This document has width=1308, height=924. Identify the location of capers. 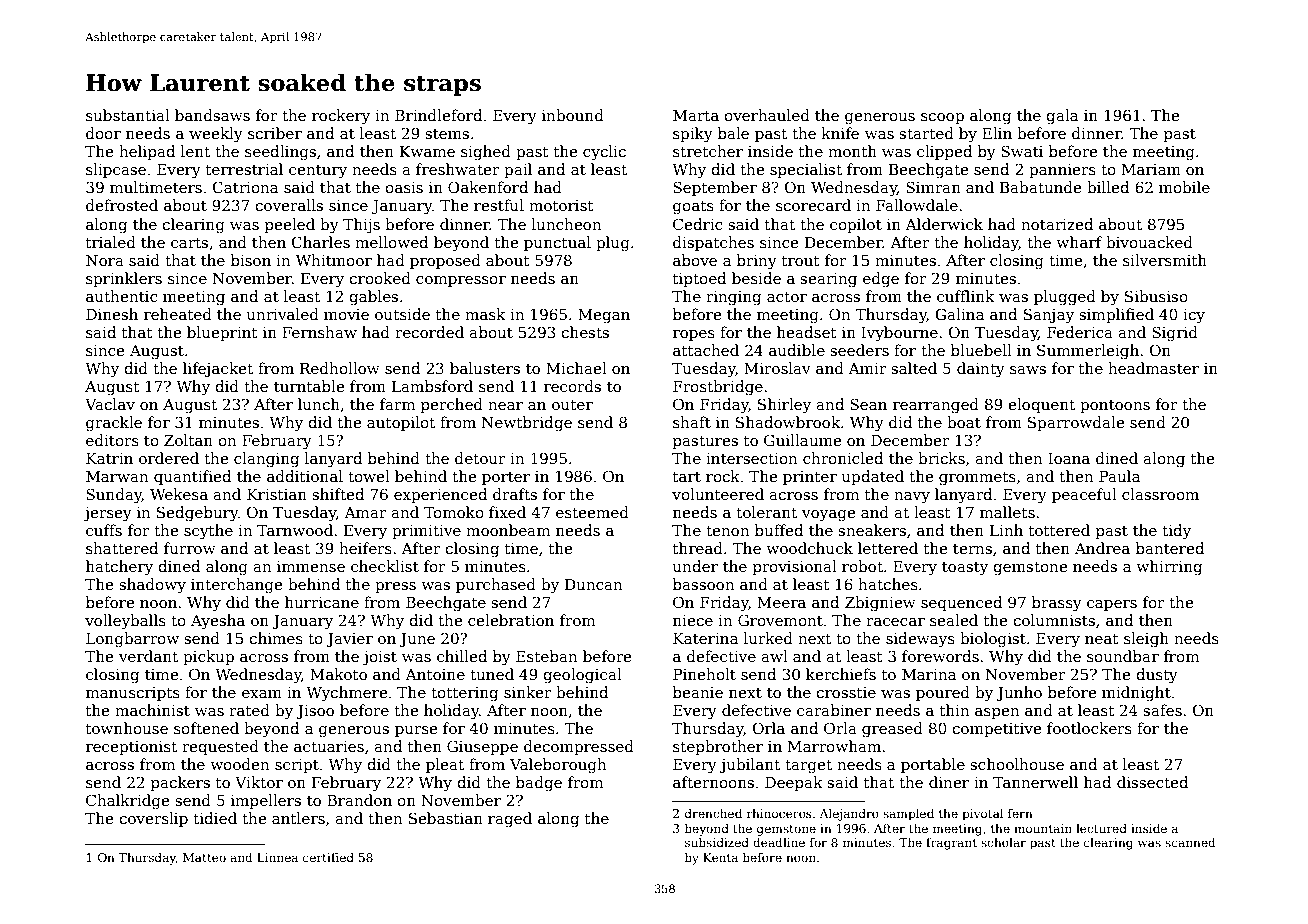
(1112, 605).
